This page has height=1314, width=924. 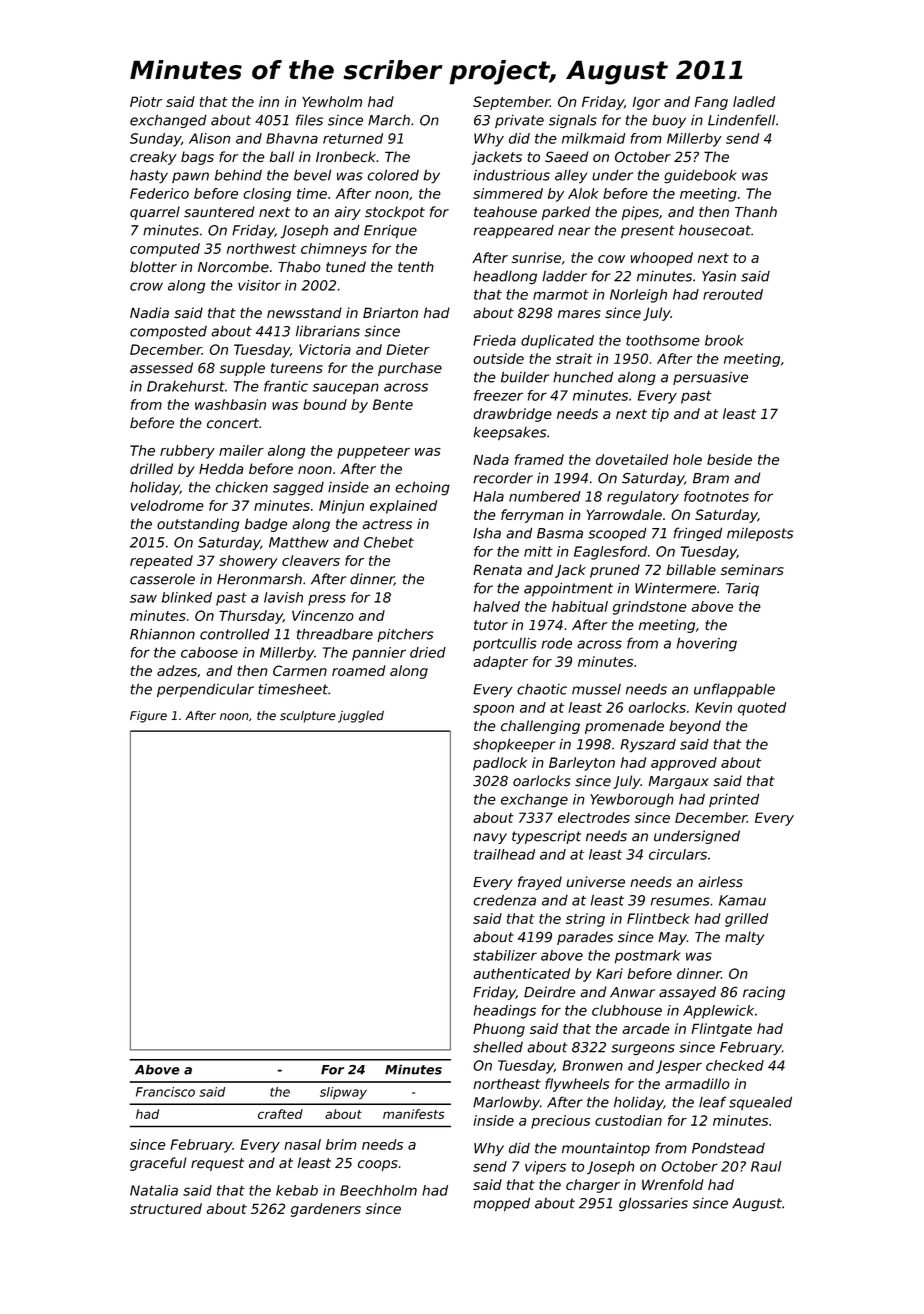 What do you see at coordinates (532, 516) in the page?
I see `ferryman` at bounding box center [532, 516].
